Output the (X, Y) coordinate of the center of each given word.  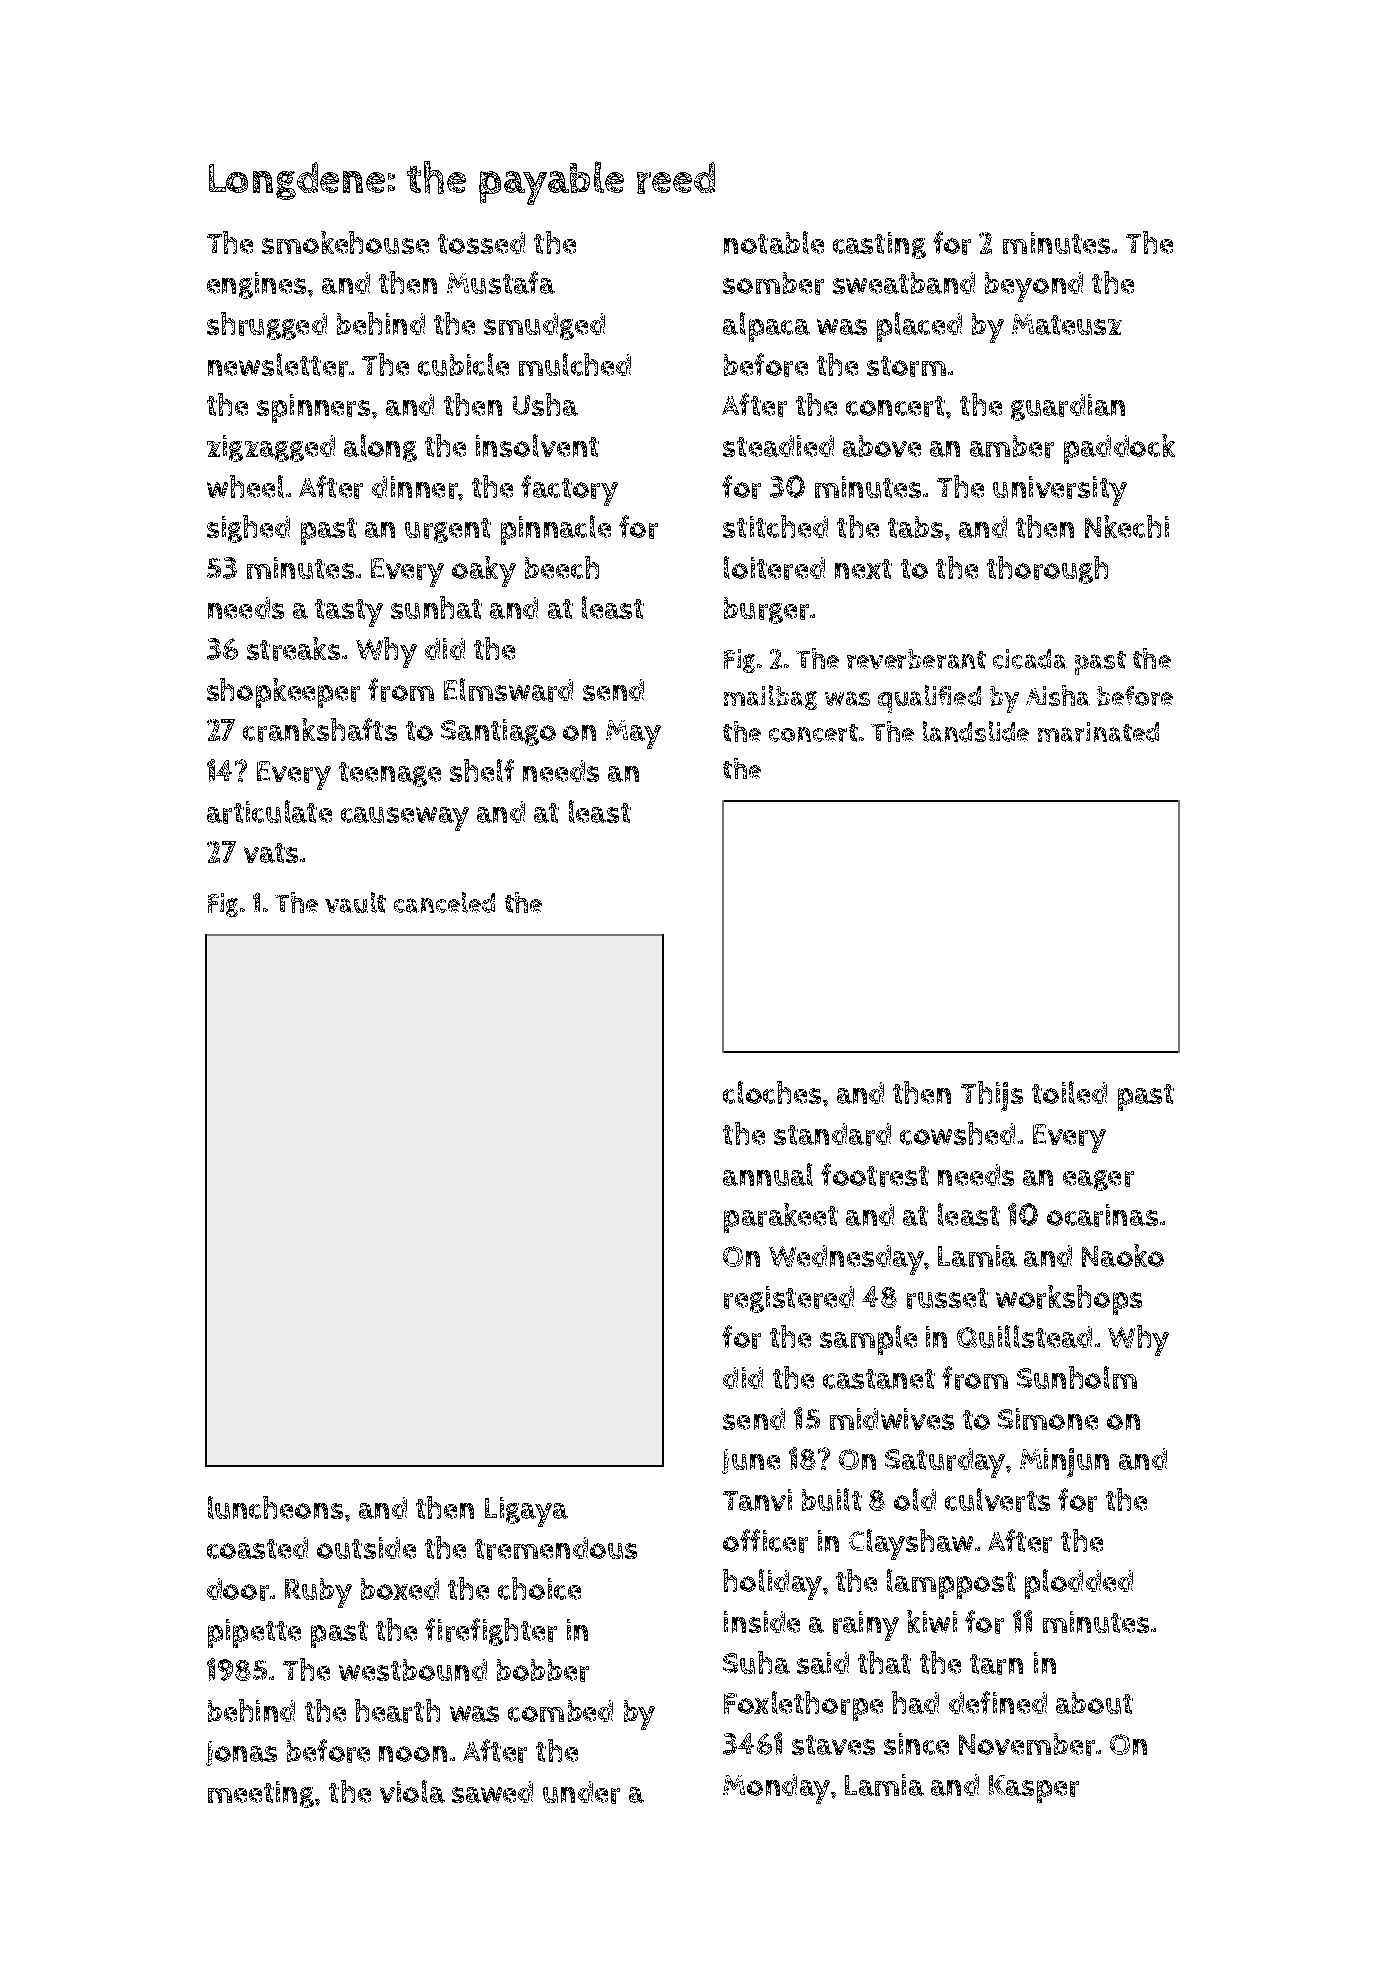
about (1094, 1703)
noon (413, 1754)
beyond (1034, 287)
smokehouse (345, 242)
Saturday (945, 1463)
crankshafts (320, 730)
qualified (929, 699)
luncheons (275, 1507)
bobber (543, 1670)
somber (773, 283)
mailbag (770, 697)
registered (789, 1299)
